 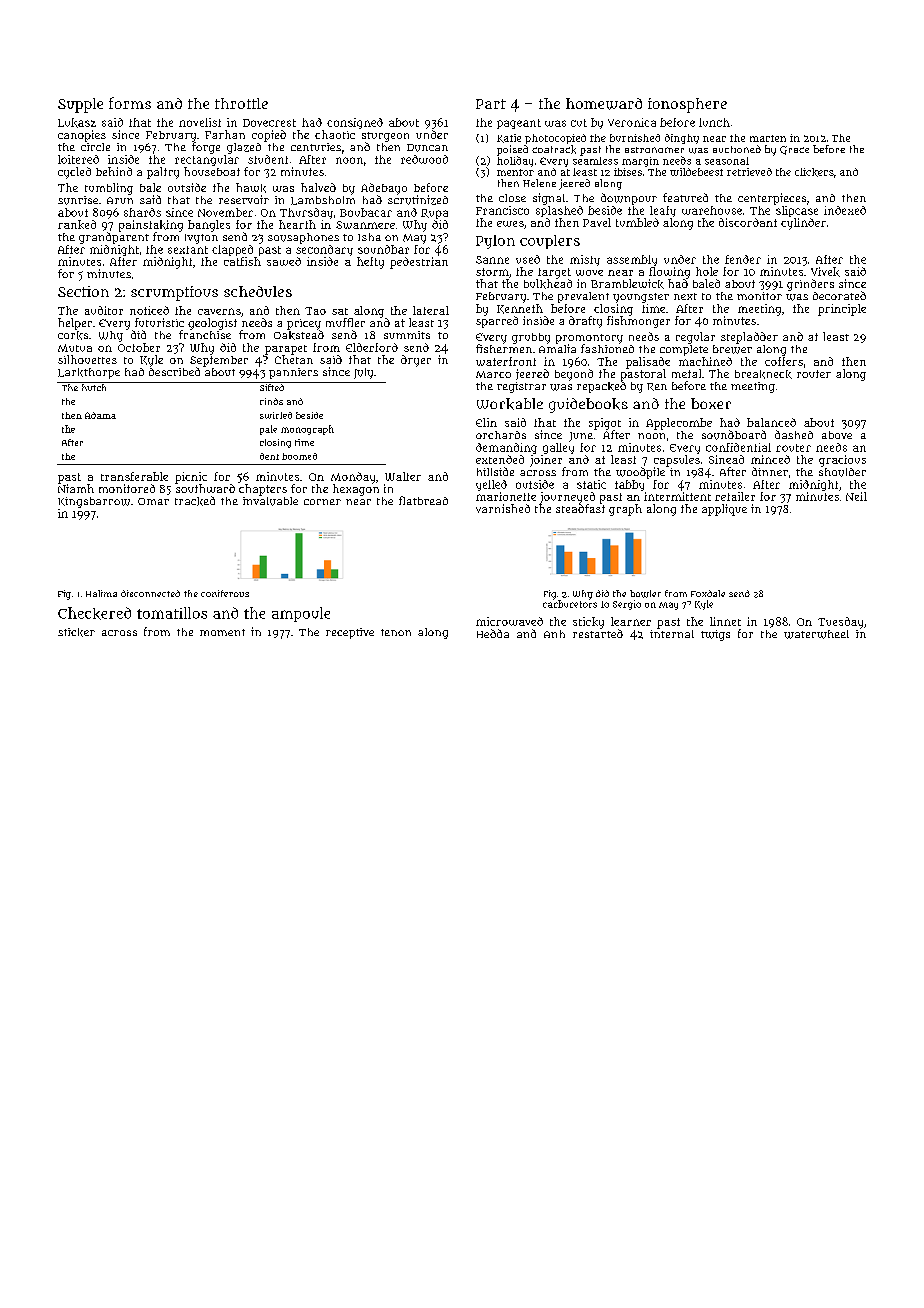 What do you see at coordinates (585, 322) in the screenshot?
I see `drafty` at bounding box center [585, 322].
